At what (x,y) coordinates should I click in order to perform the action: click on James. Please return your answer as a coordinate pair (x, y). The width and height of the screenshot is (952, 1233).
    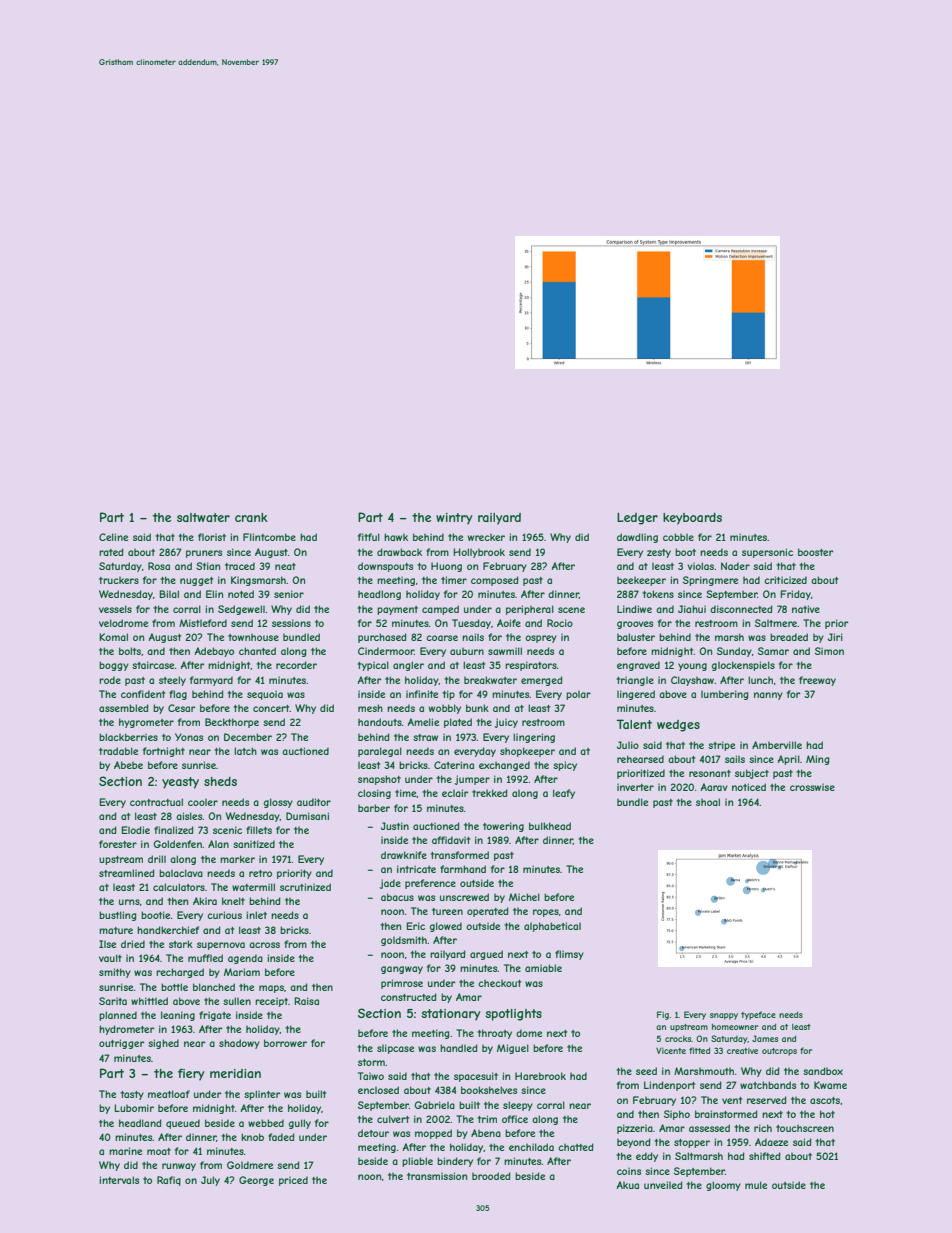
    Looking at the image, I should click on (765, 1038).
